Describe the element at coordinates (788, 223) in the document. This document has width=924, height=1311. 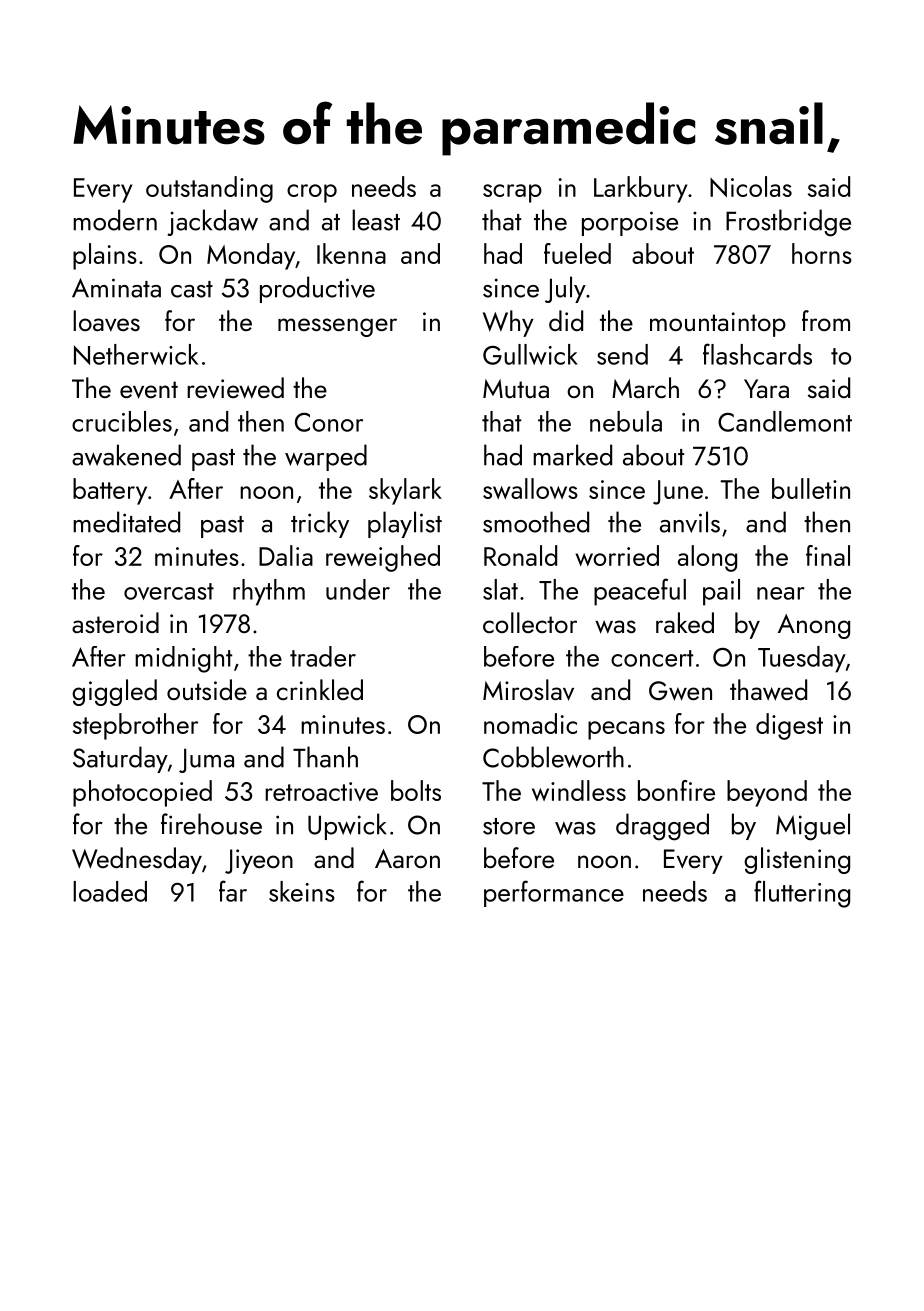
I see `Frostbridge` at that location.
